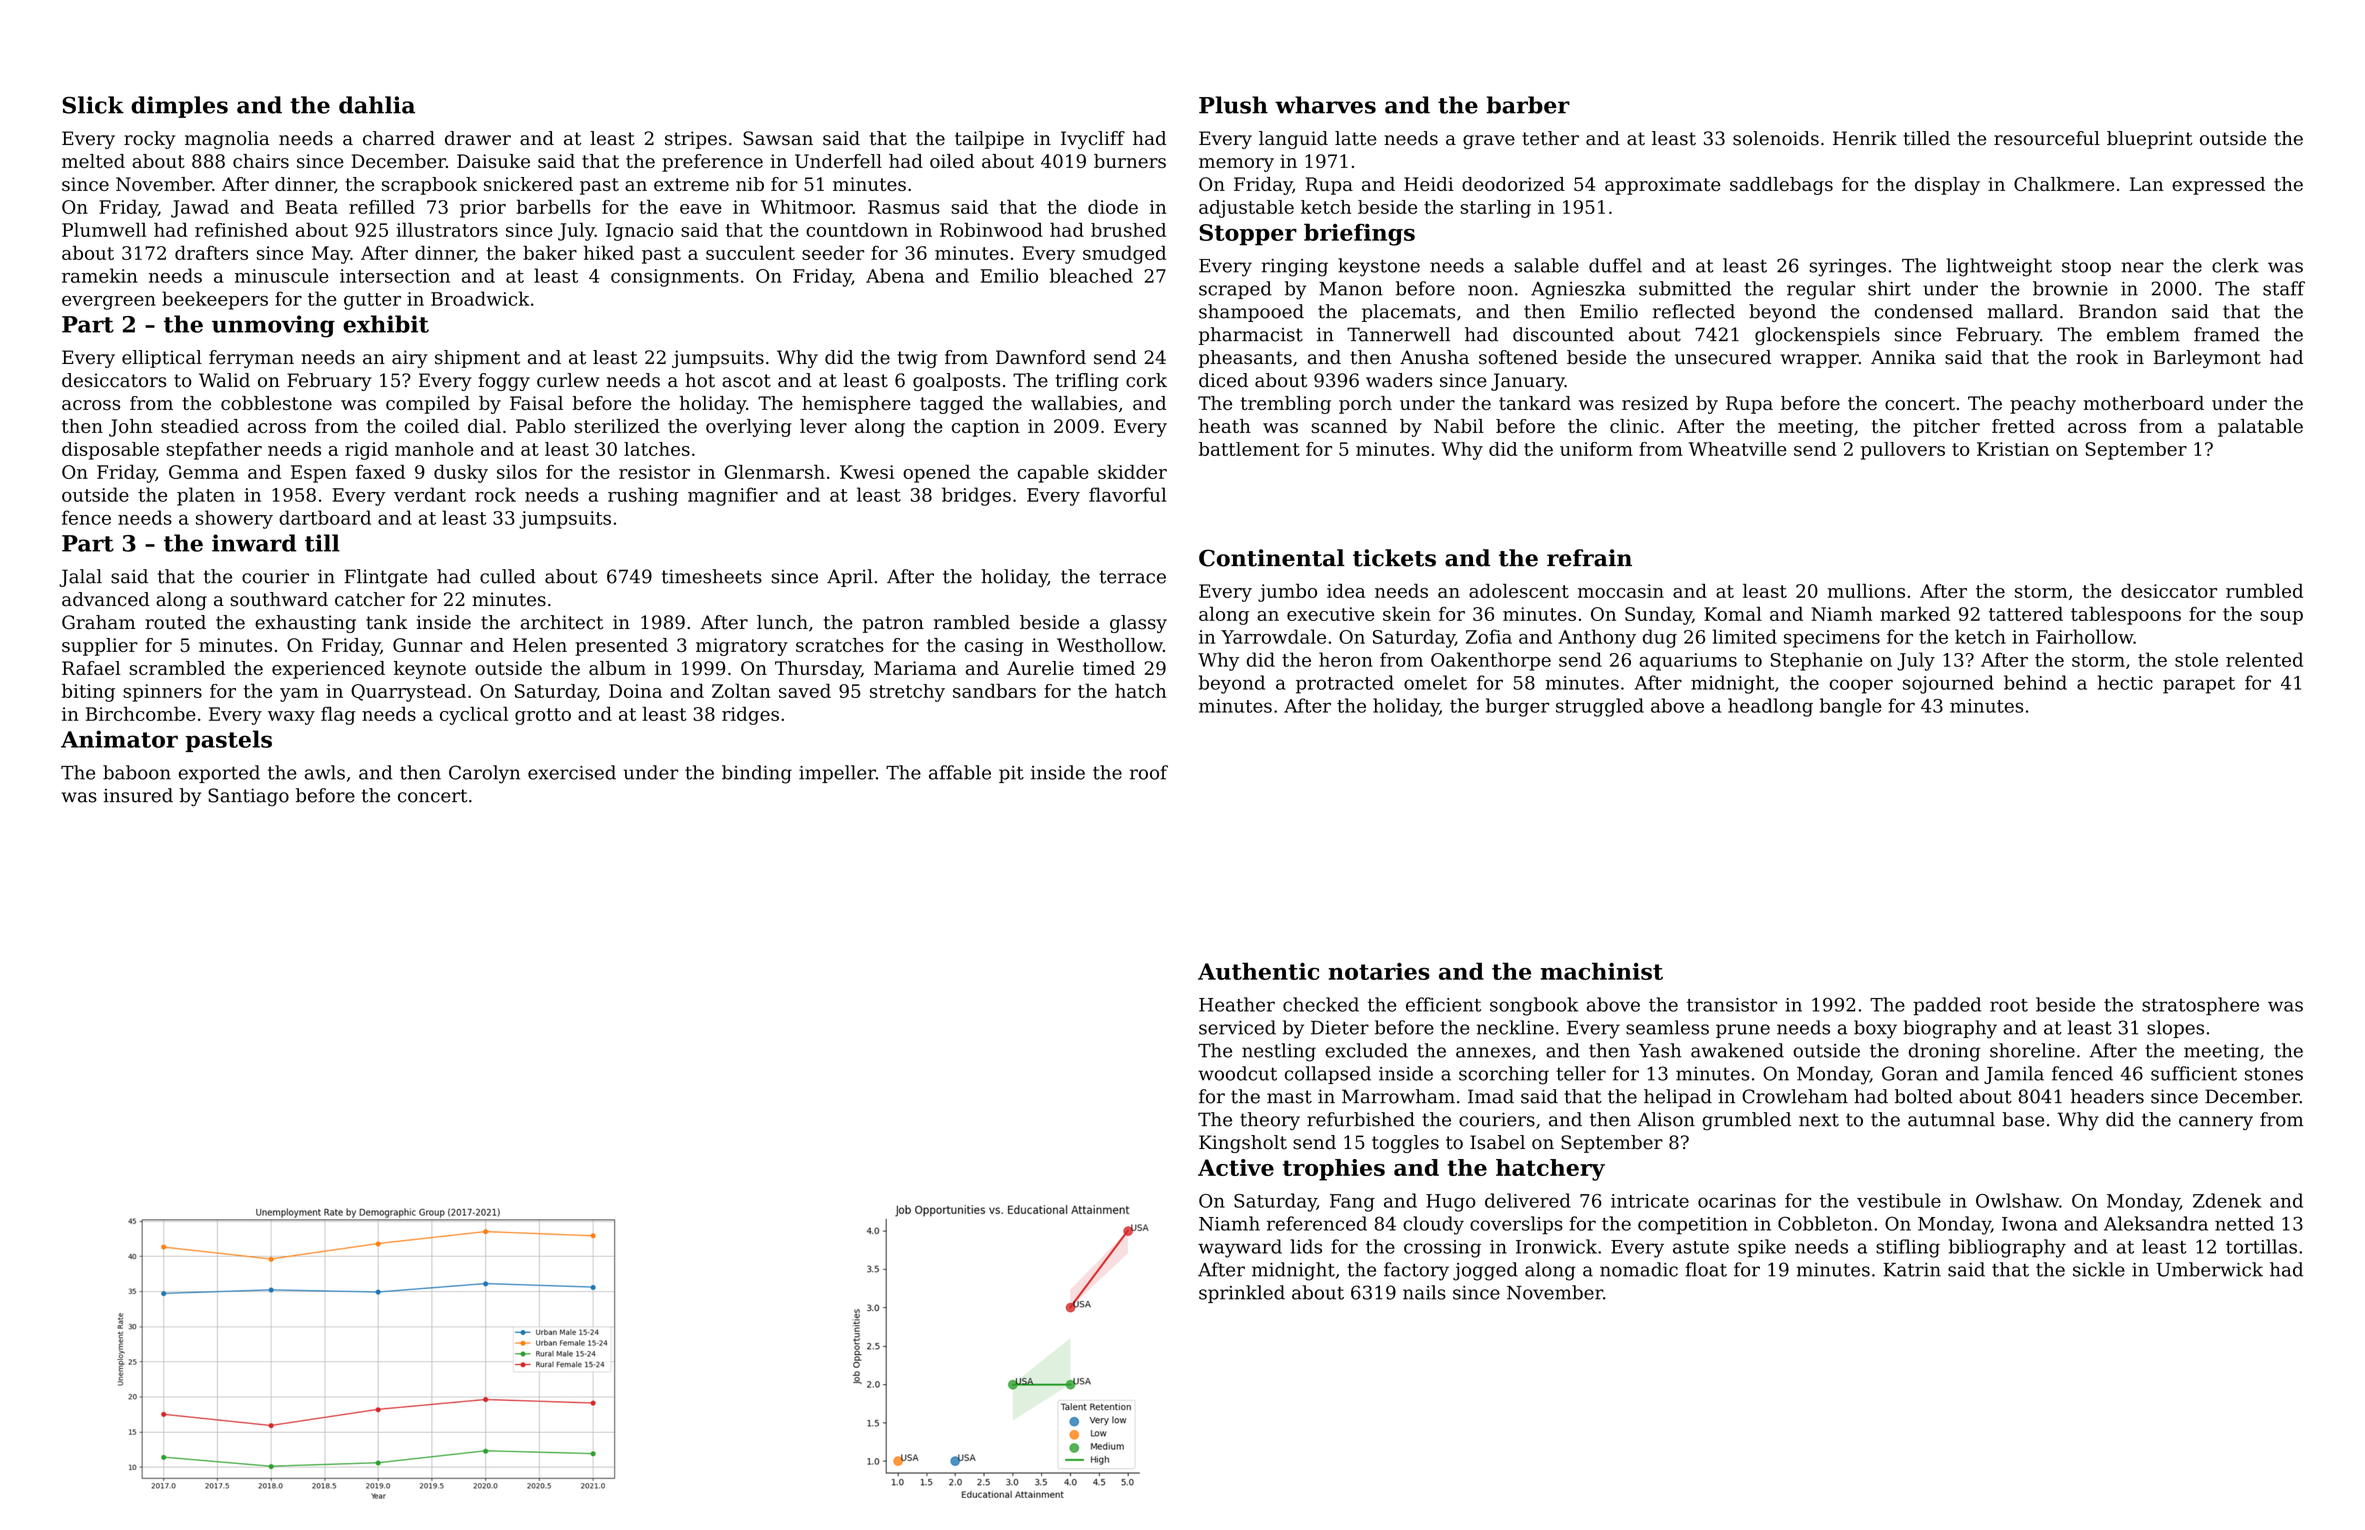  I want to click on resourceful, so click(2047, 138).
